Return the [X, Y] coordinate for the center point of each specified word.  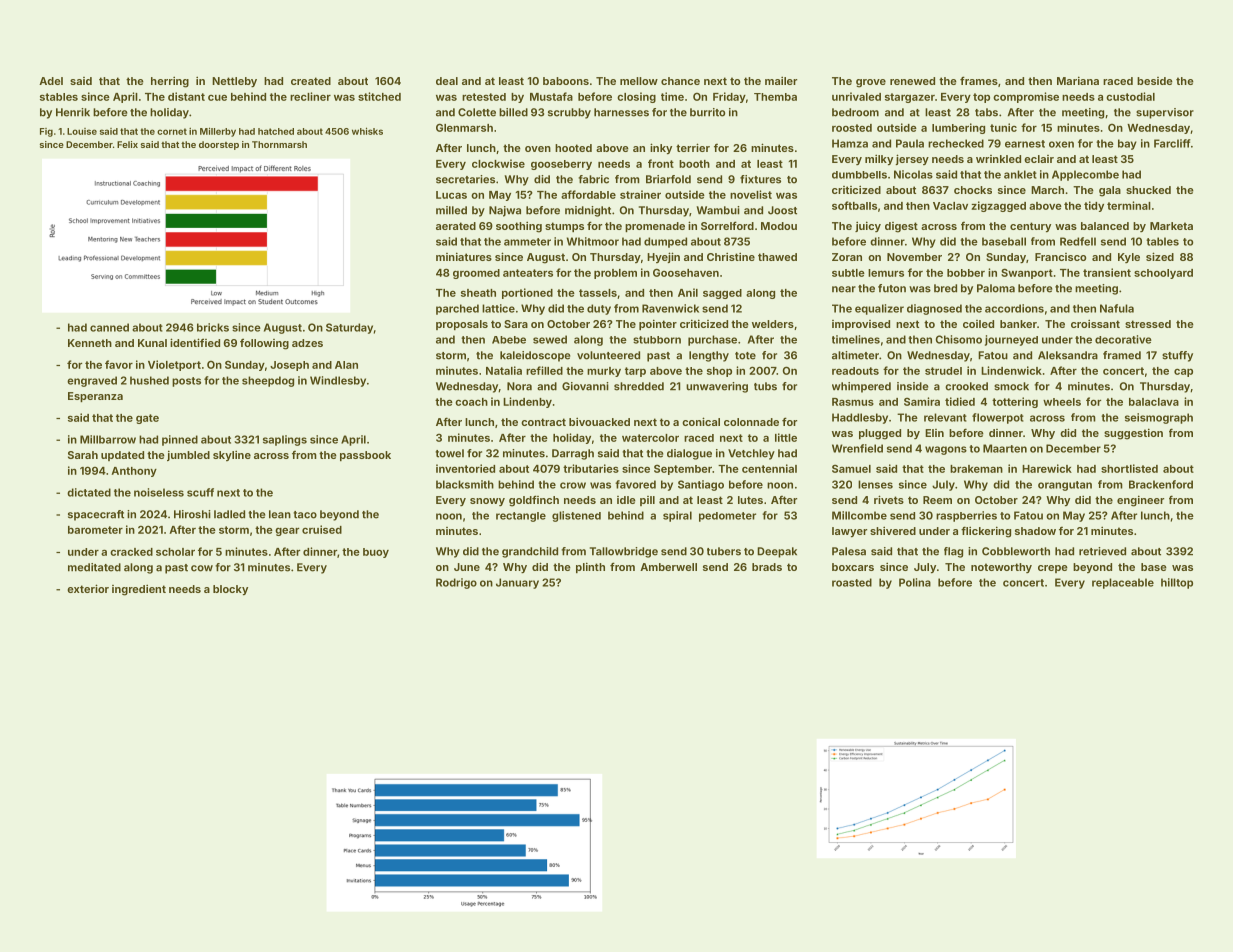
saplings [285, 440]
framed [1122, 355]
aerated [456, 226]
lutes [750, 500]
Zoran [847, 257]
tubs [765, 386]
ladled [229, 514]
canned [109, 327]
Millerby [218, 132]
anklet [1020, 174]
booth [694, 164]
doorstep [219, 145]
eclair [1039, 159]
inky [661, 148]
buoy [376, 553]
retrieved [1102, 551]
